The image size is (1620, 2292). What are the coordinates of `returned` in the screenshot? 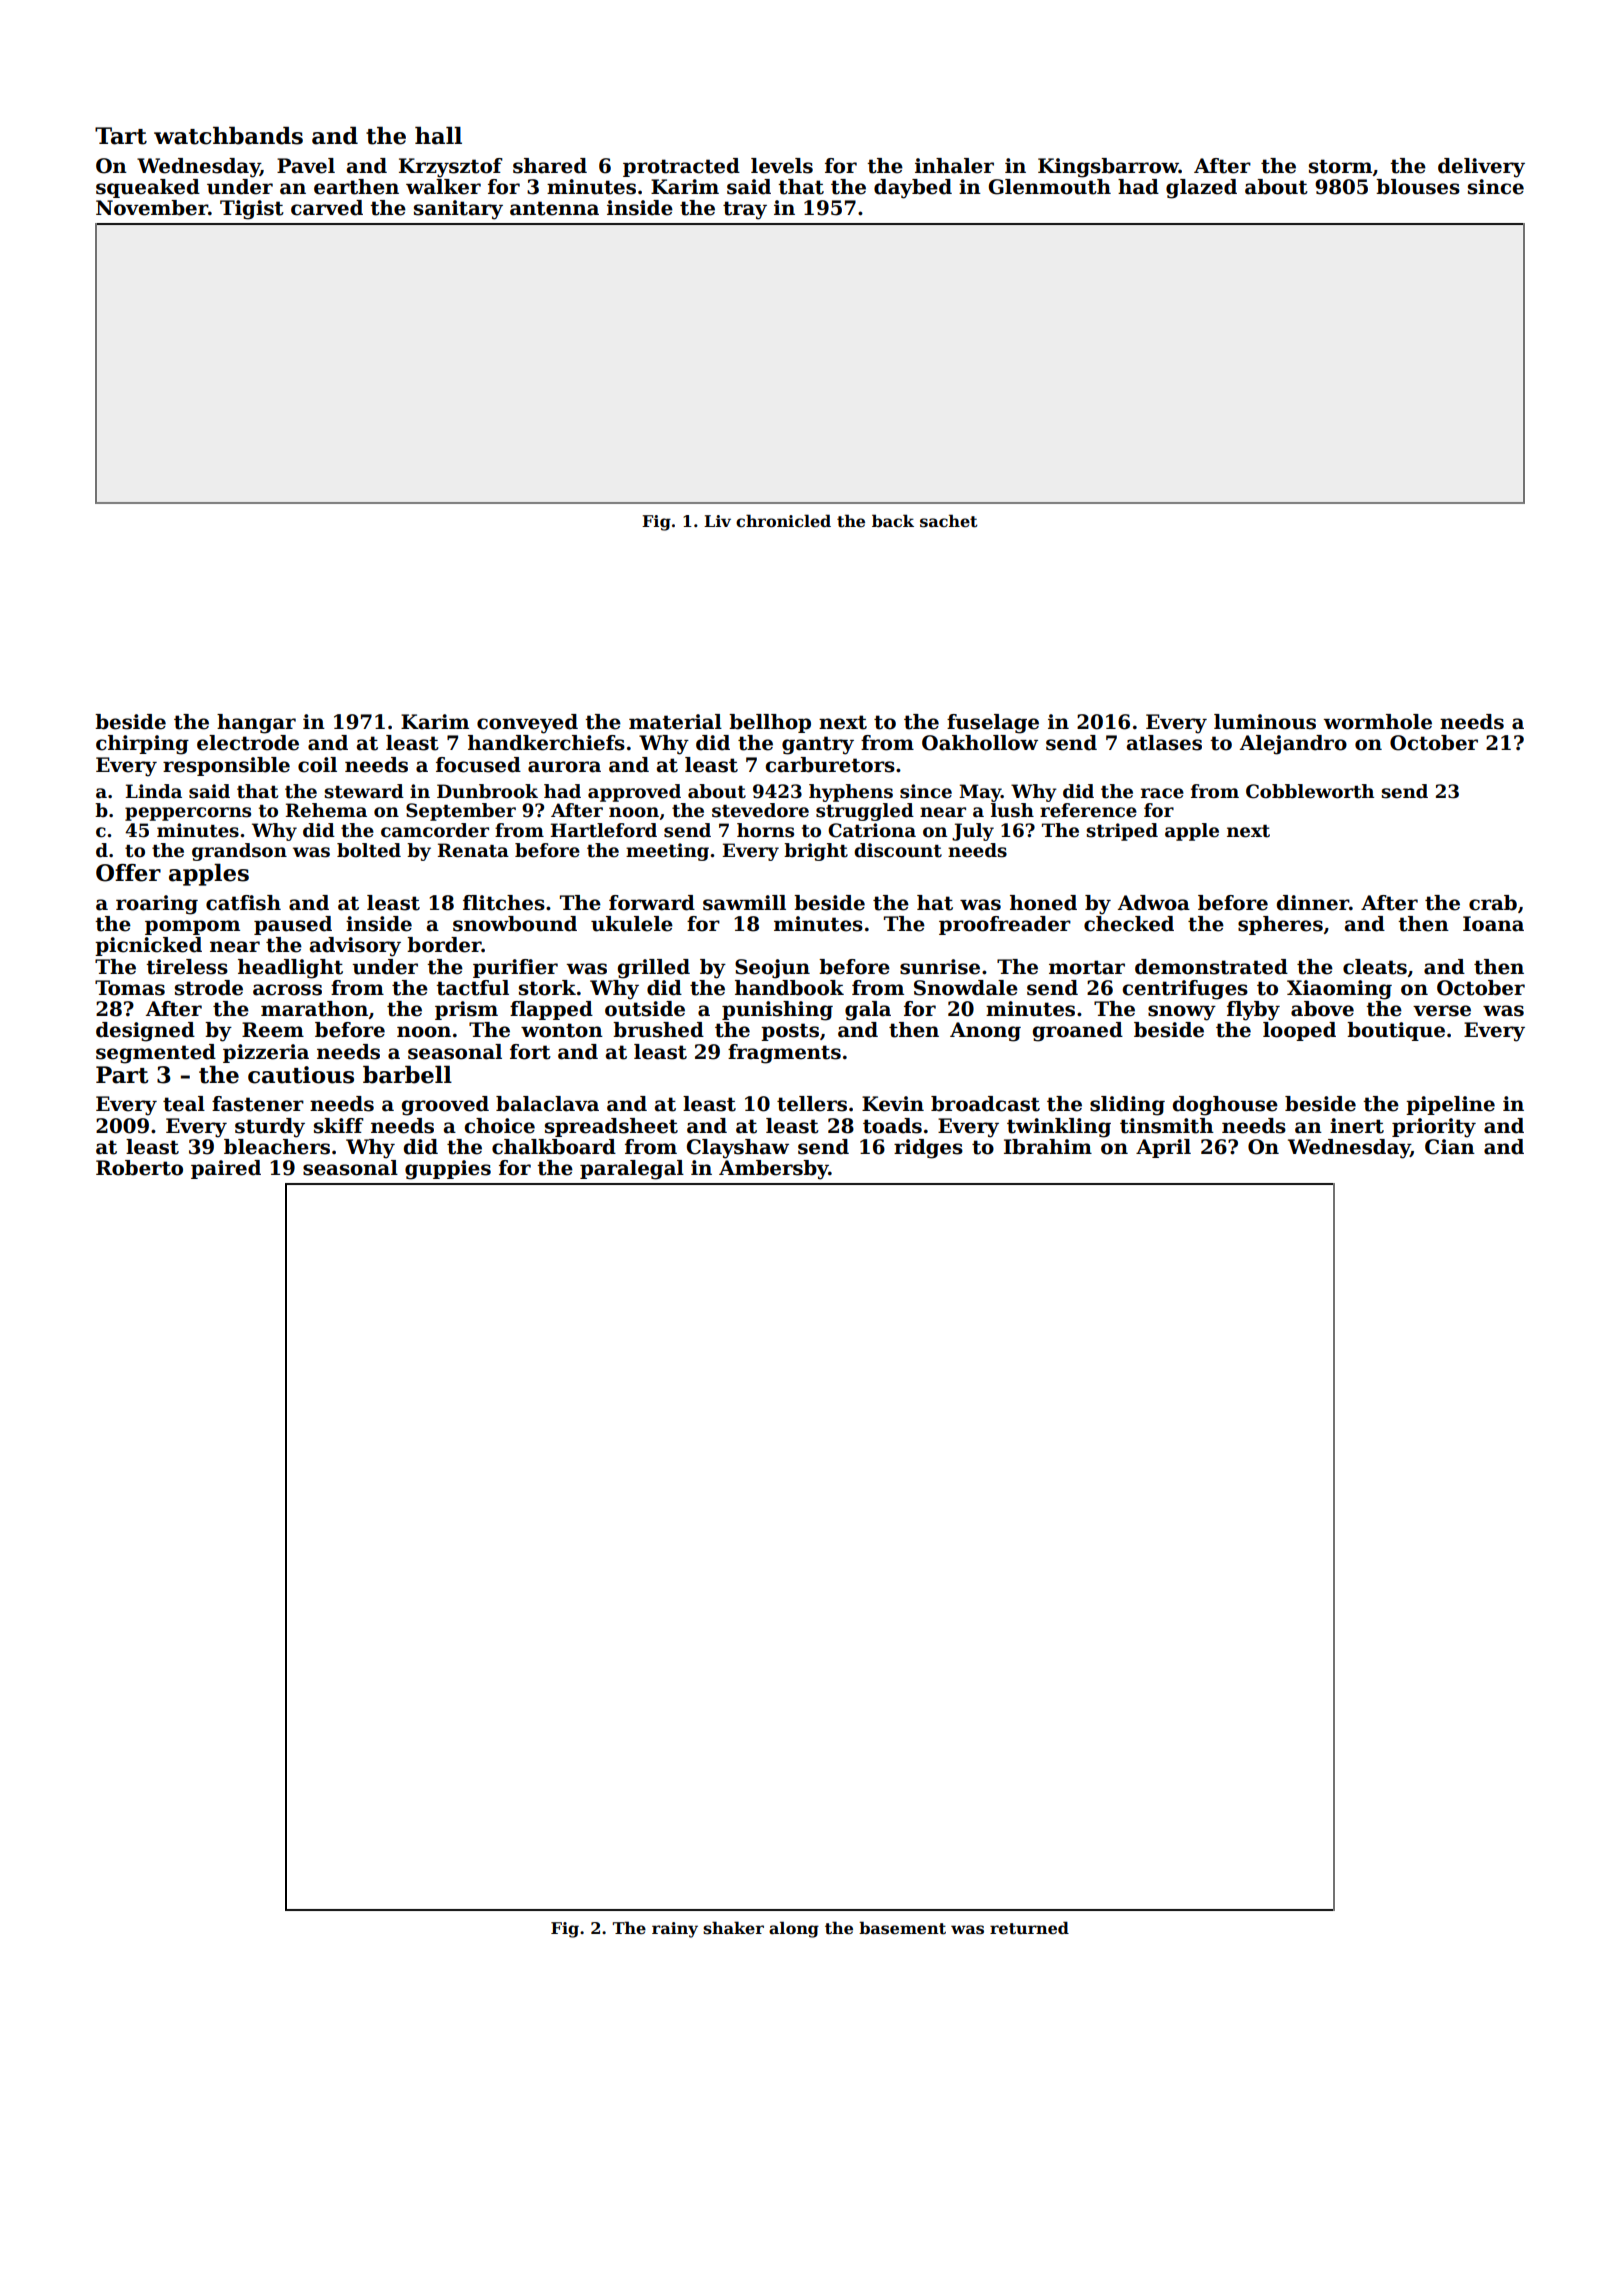 It's located at (1029, 1928).
